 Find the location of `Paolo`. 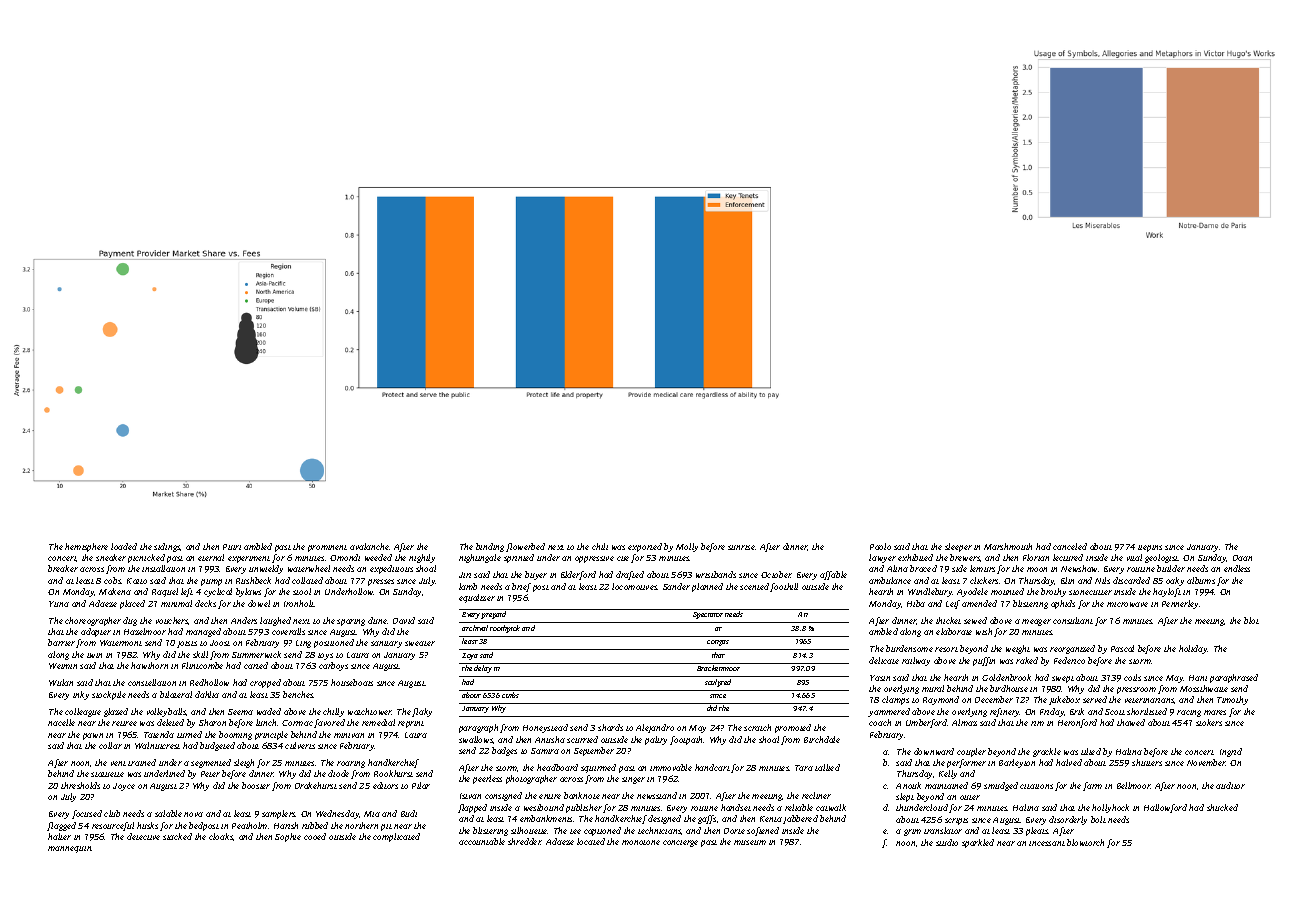

Paolo is located at coordinates (880, 546).
